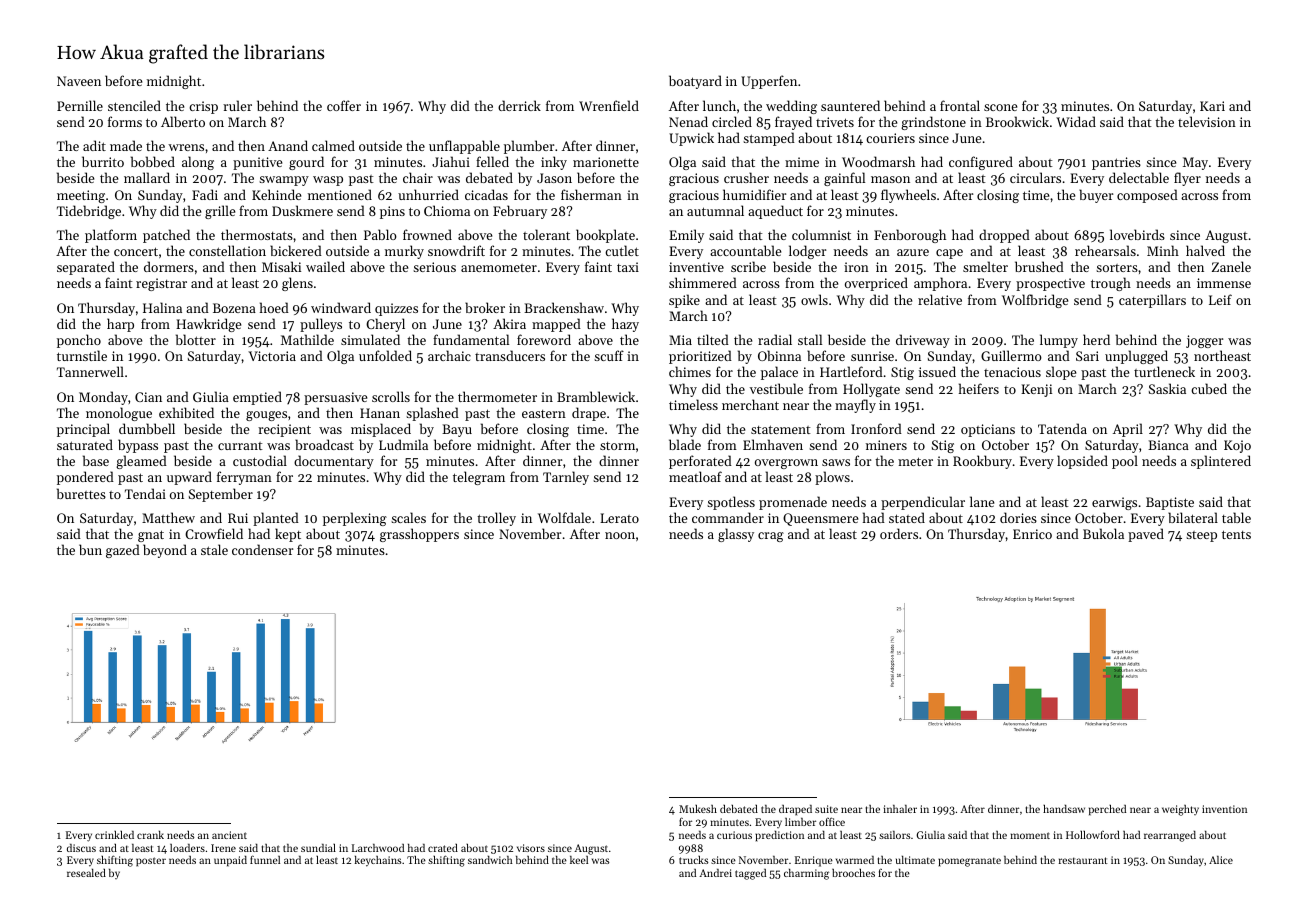 Image resolution: width=1308 pixels, height=924 pixels. What do you see at coordinates (1222, 355) in the document?
I see `northeast` at bounding box center [1222, 355].
